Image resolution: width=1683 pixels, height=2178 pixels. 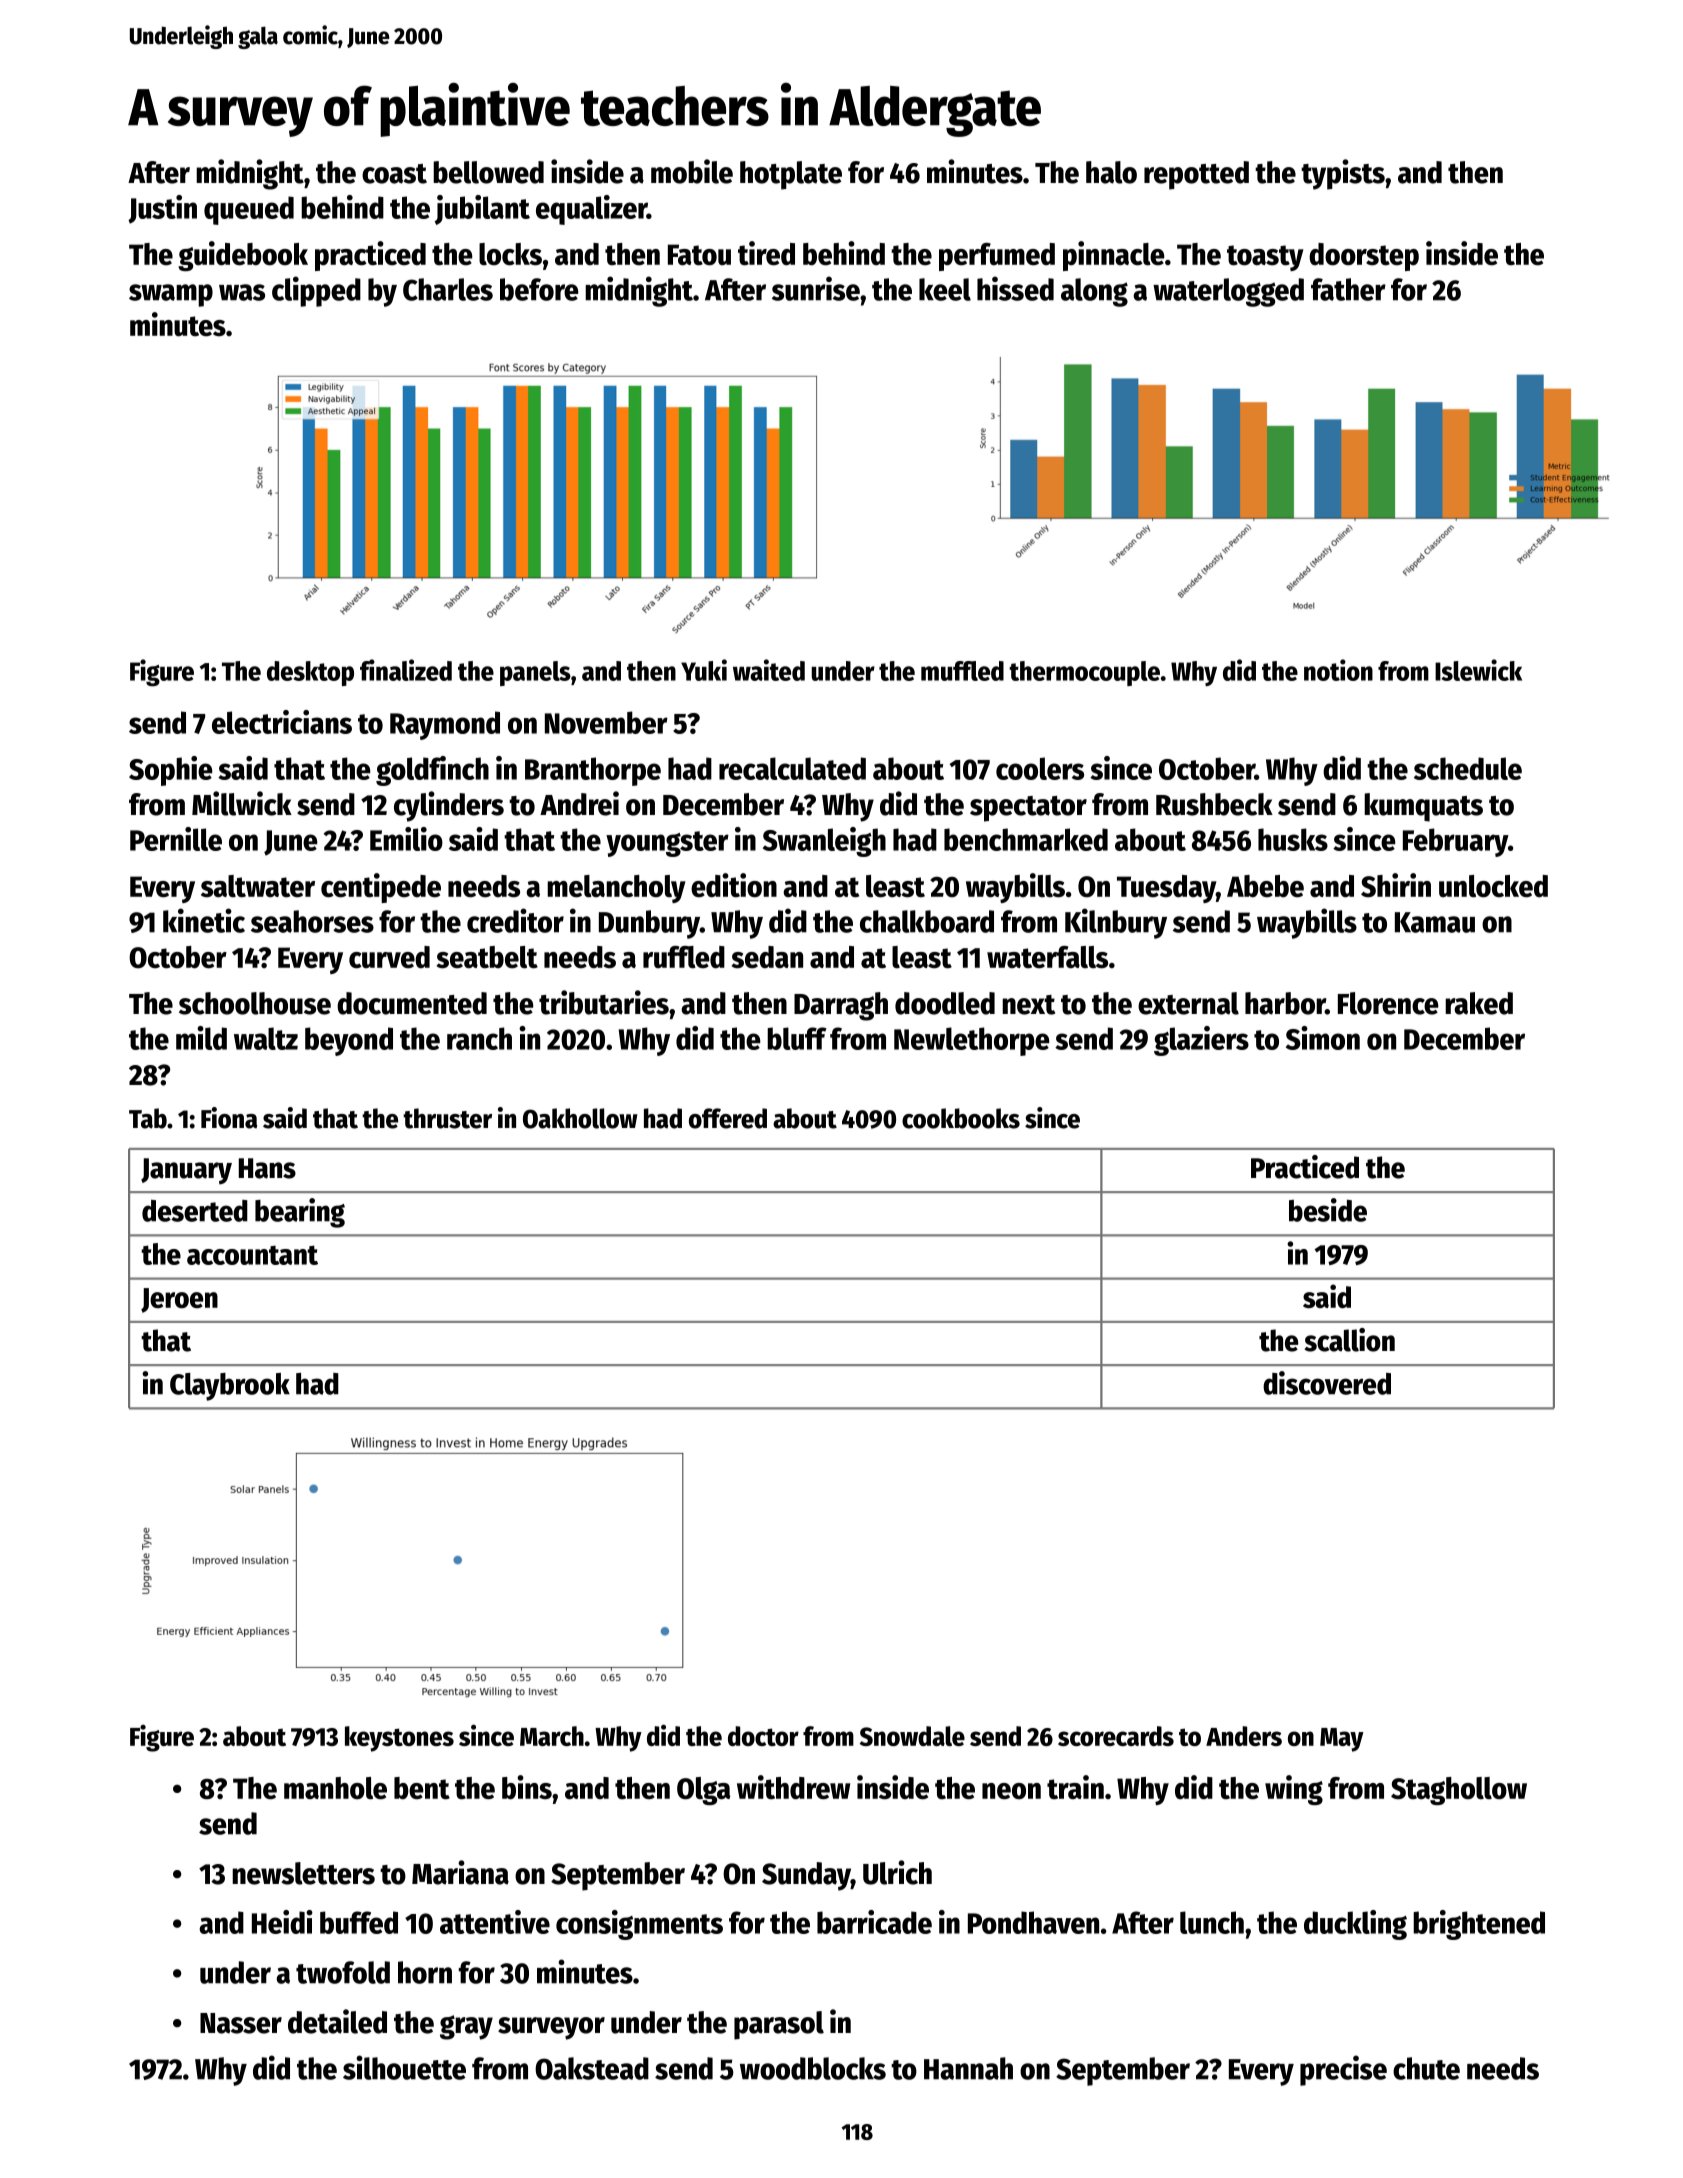 What do you see at coordinates (667, 844) in the screenshot?
I see `youngster` at bounding box center [667, 844].
